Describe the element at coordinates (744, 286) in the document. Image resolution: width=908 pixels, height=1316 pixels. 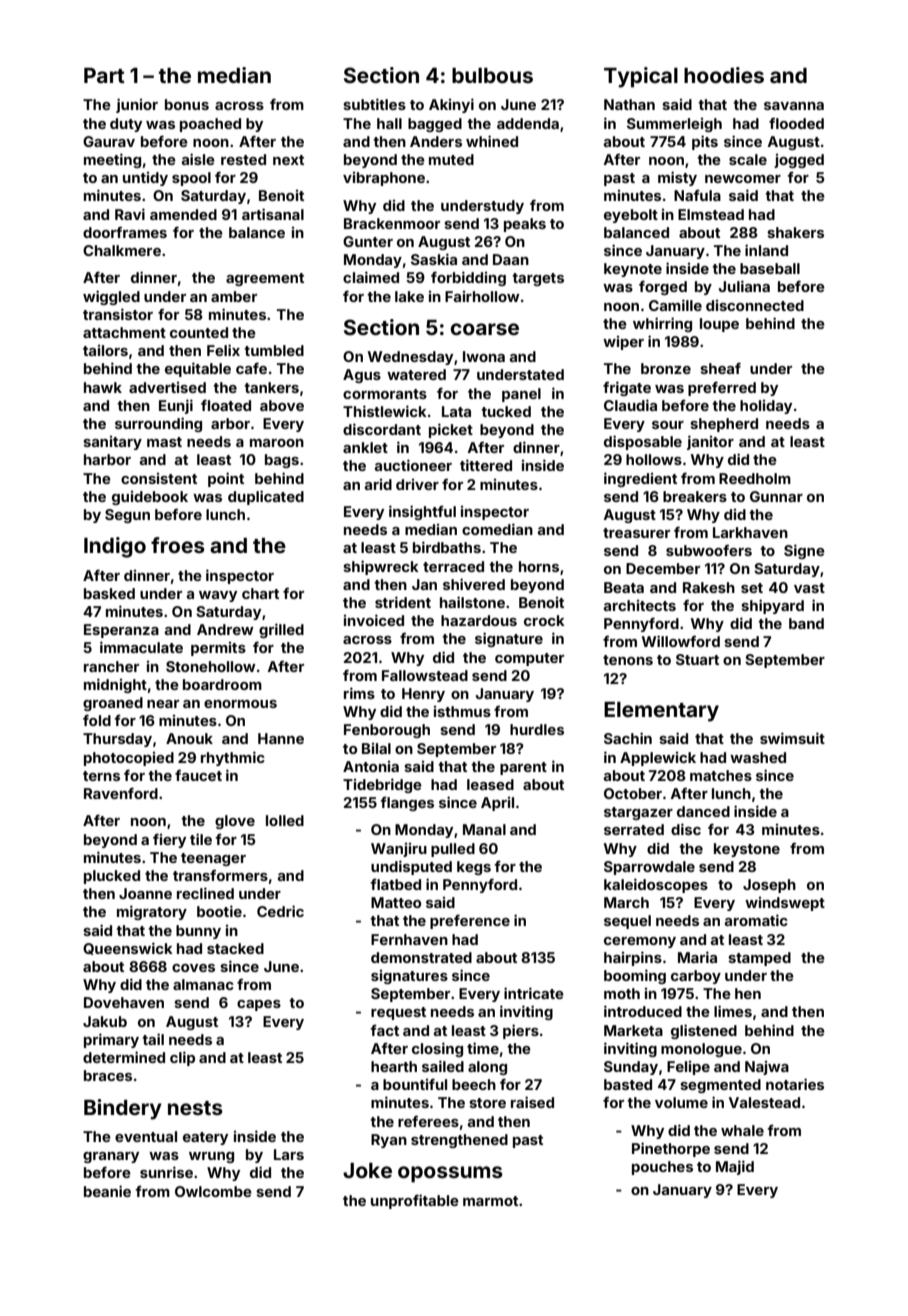
I see `Juliana` at that location.
